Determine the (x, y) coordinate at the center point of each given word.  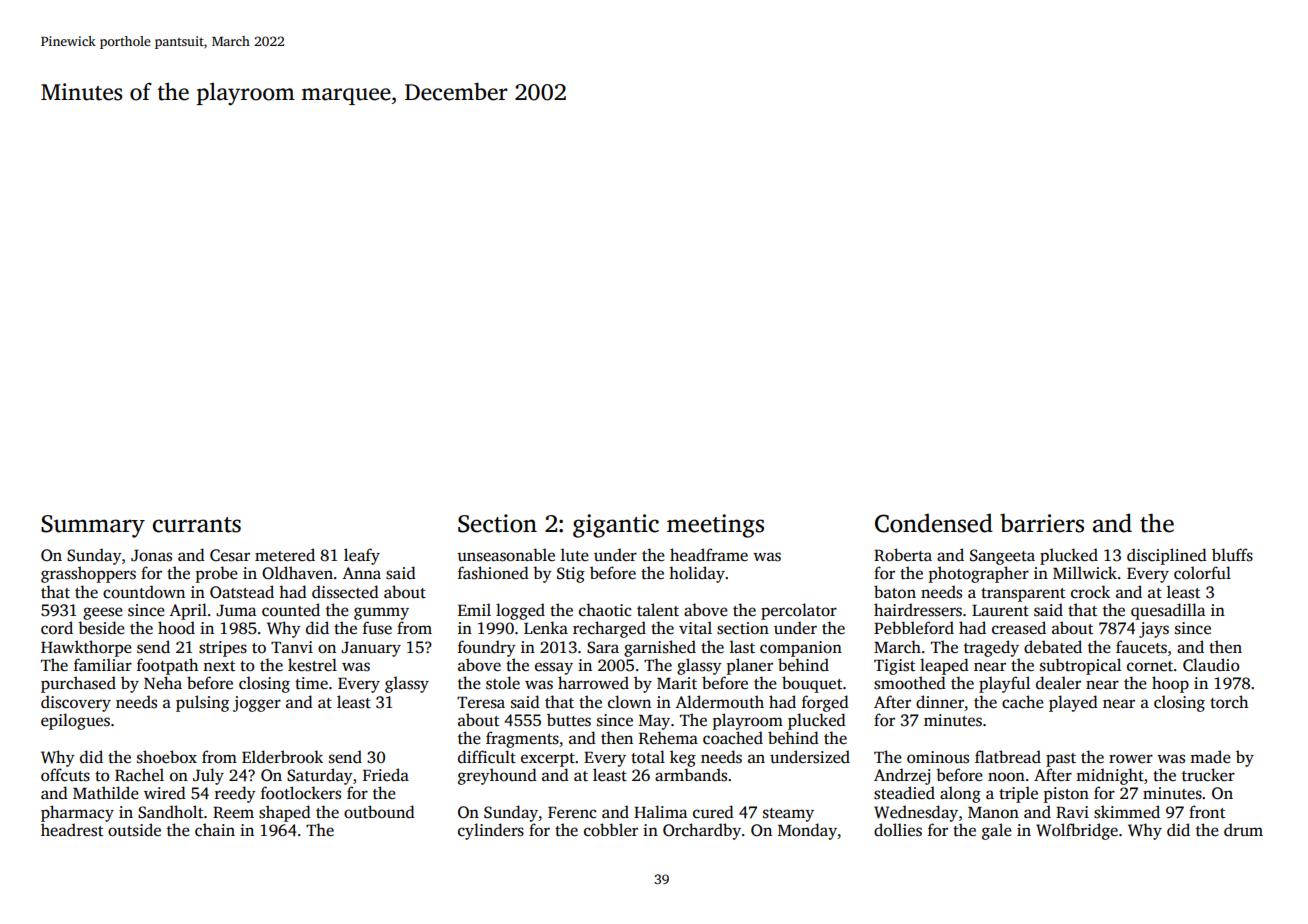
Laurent (1000, 610)
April (188, 611)
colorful (1202, 573)
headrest (72, 830)
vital (695, 627)
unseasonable (506, 555)
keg (683, 758)
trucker (1208, 775)
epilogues (75, 721)
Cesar (230, 555)
